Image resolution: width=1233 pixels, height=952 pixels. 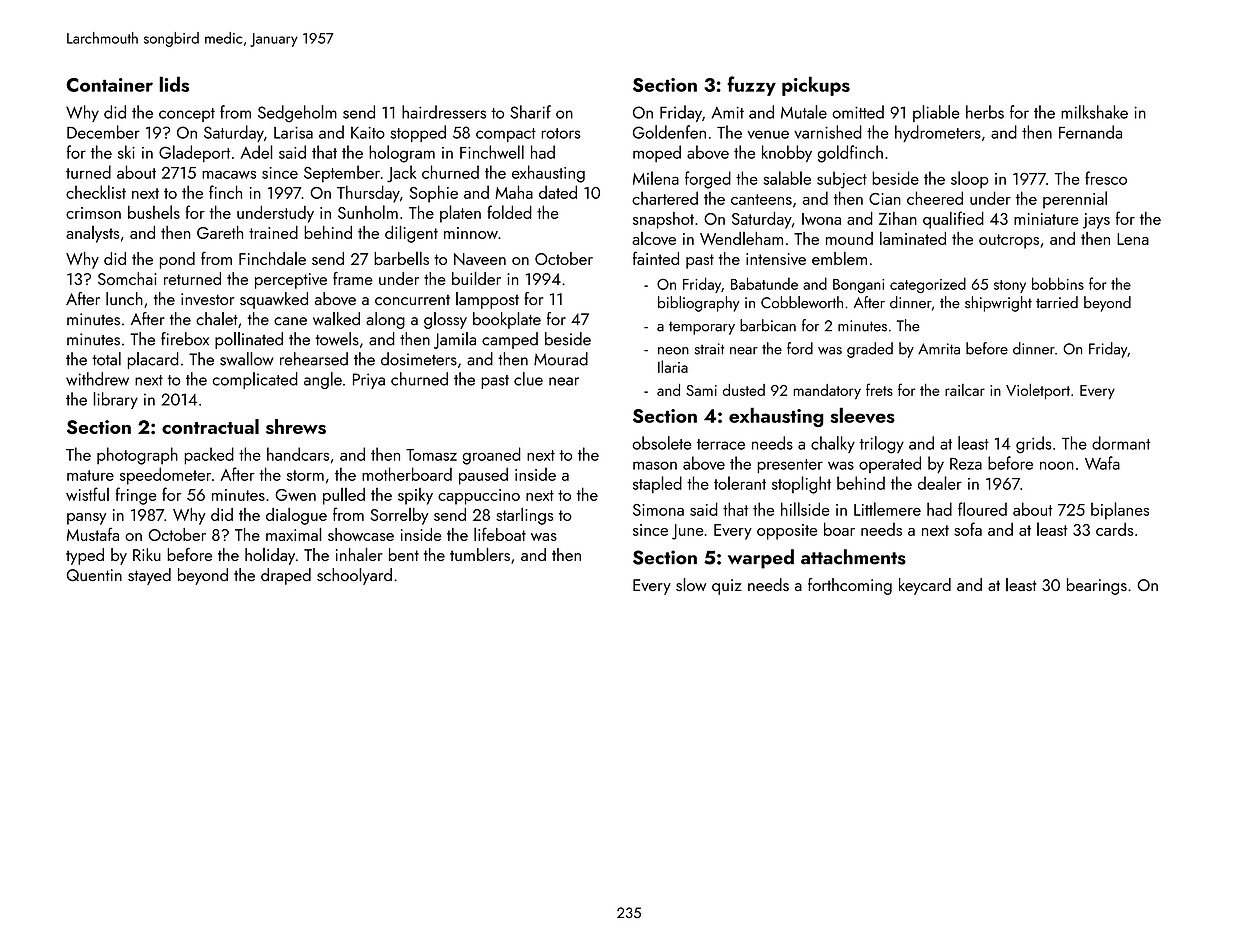 I want to click on lunch, so click(x=124, y=299).
